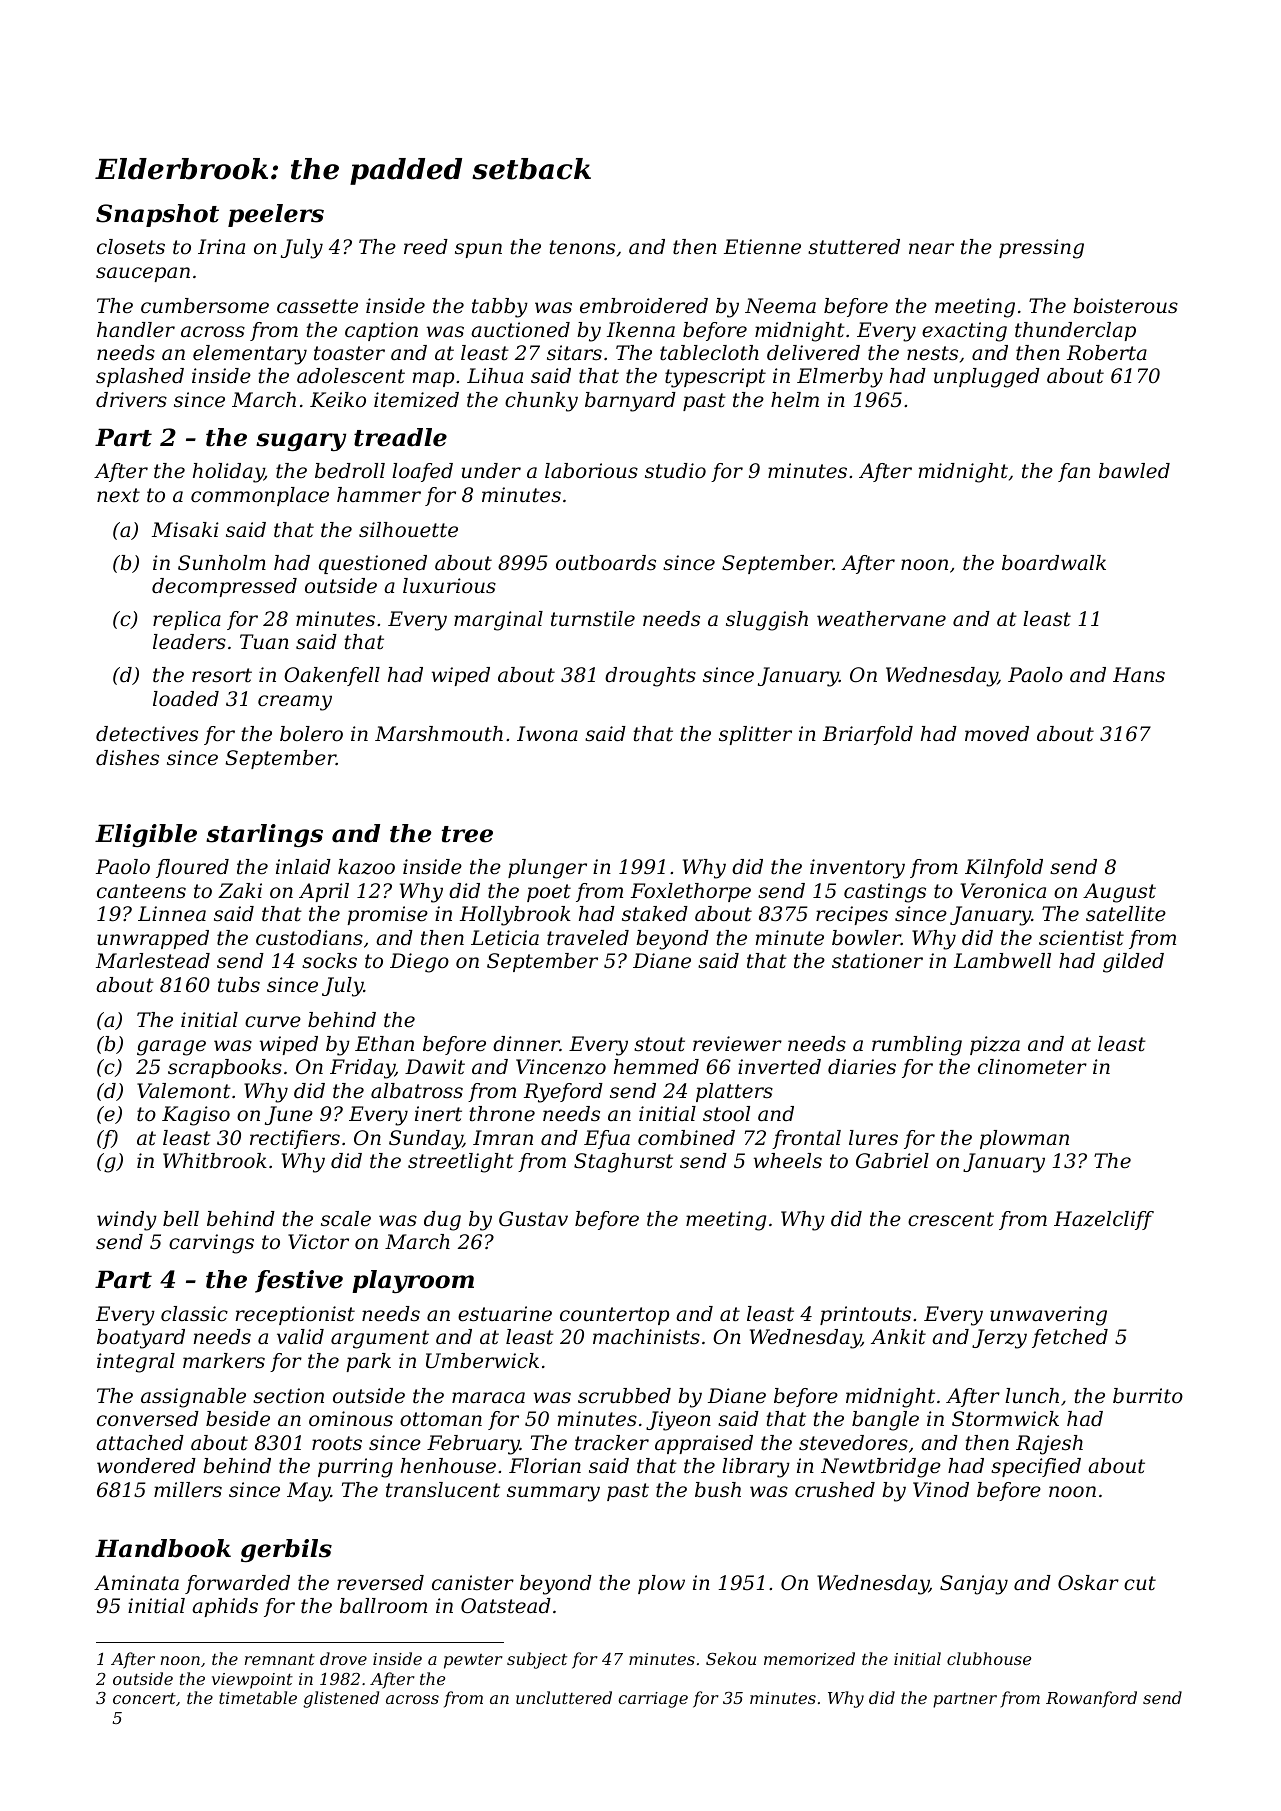 This document has width=1281, height=1811. Describe the element at coordinates (131, 400) in the document. I see `drivers` at that location.
